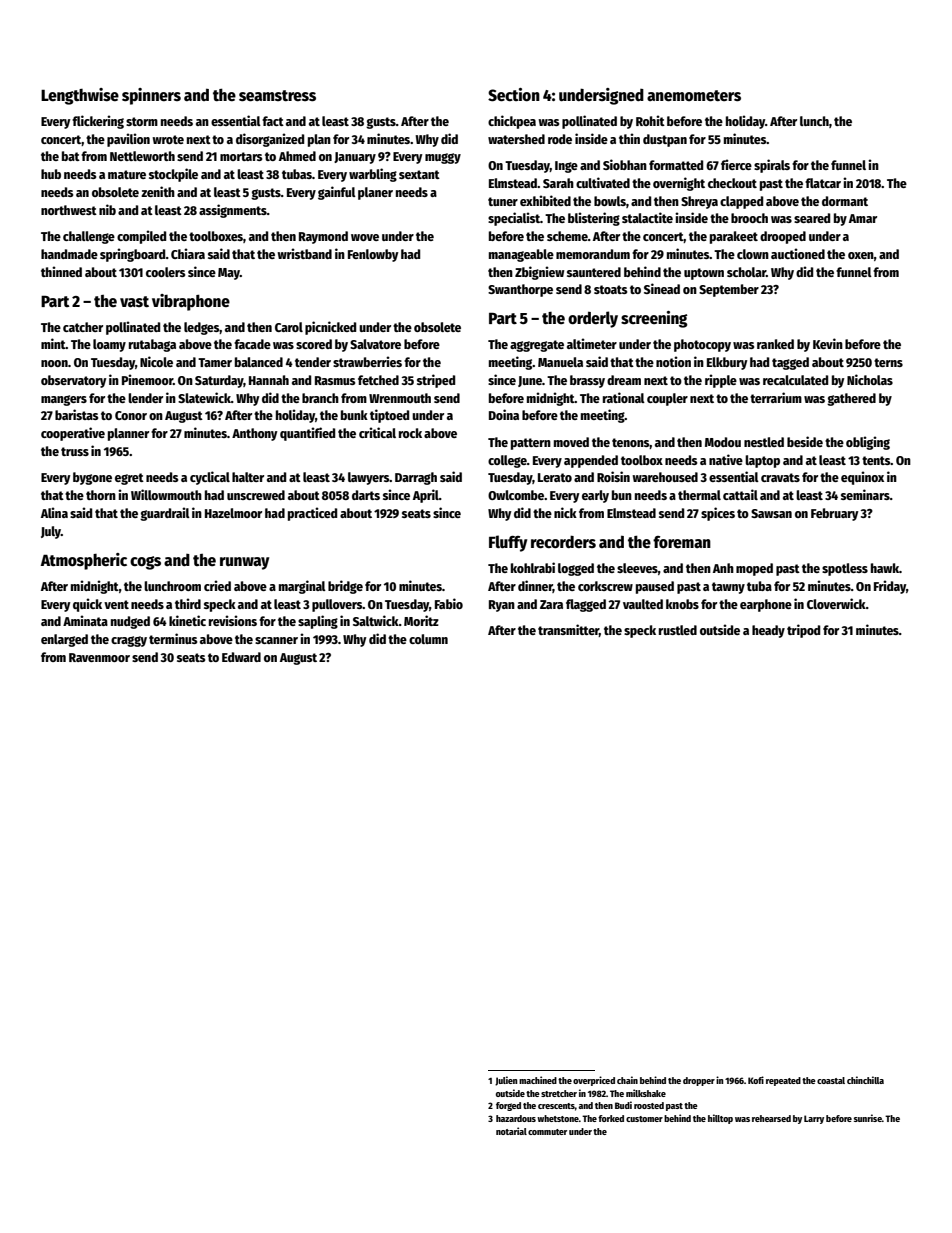  What do you see at coordinates (694, 96) in the image?
I see `anemometers` at bounding box center [694, 96].
